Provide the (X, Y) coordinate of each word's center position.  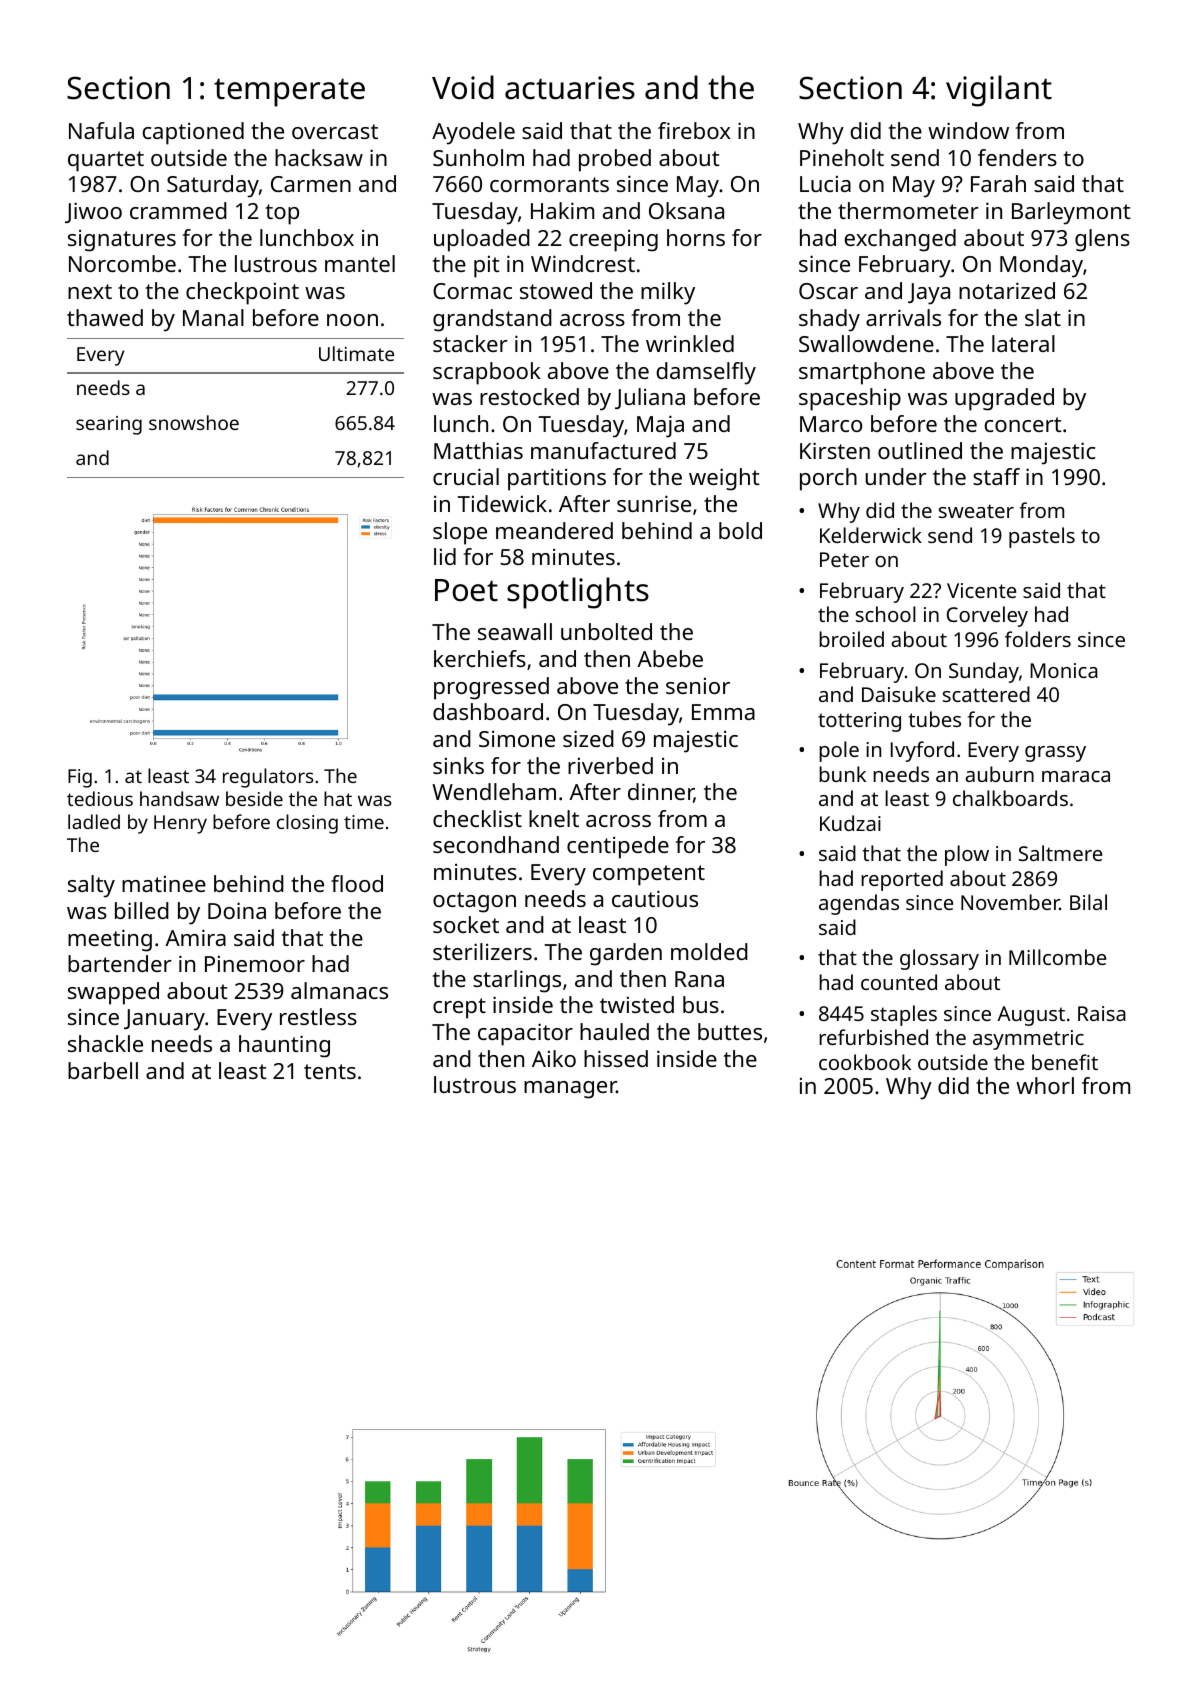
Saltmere (1060, 853)
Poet (466, 590)
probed (615, 160)
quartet (106, 161)
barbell (103, 1070)
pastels (1042, 537)
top (282, 214)
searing (109, 425)
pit (487, 266)
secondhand (496, 844)
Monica (1064, 670)
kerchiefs (480, 658)
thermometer (908, 210)
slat (1043, 317)
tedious (100, 798)
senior (698, 685)
